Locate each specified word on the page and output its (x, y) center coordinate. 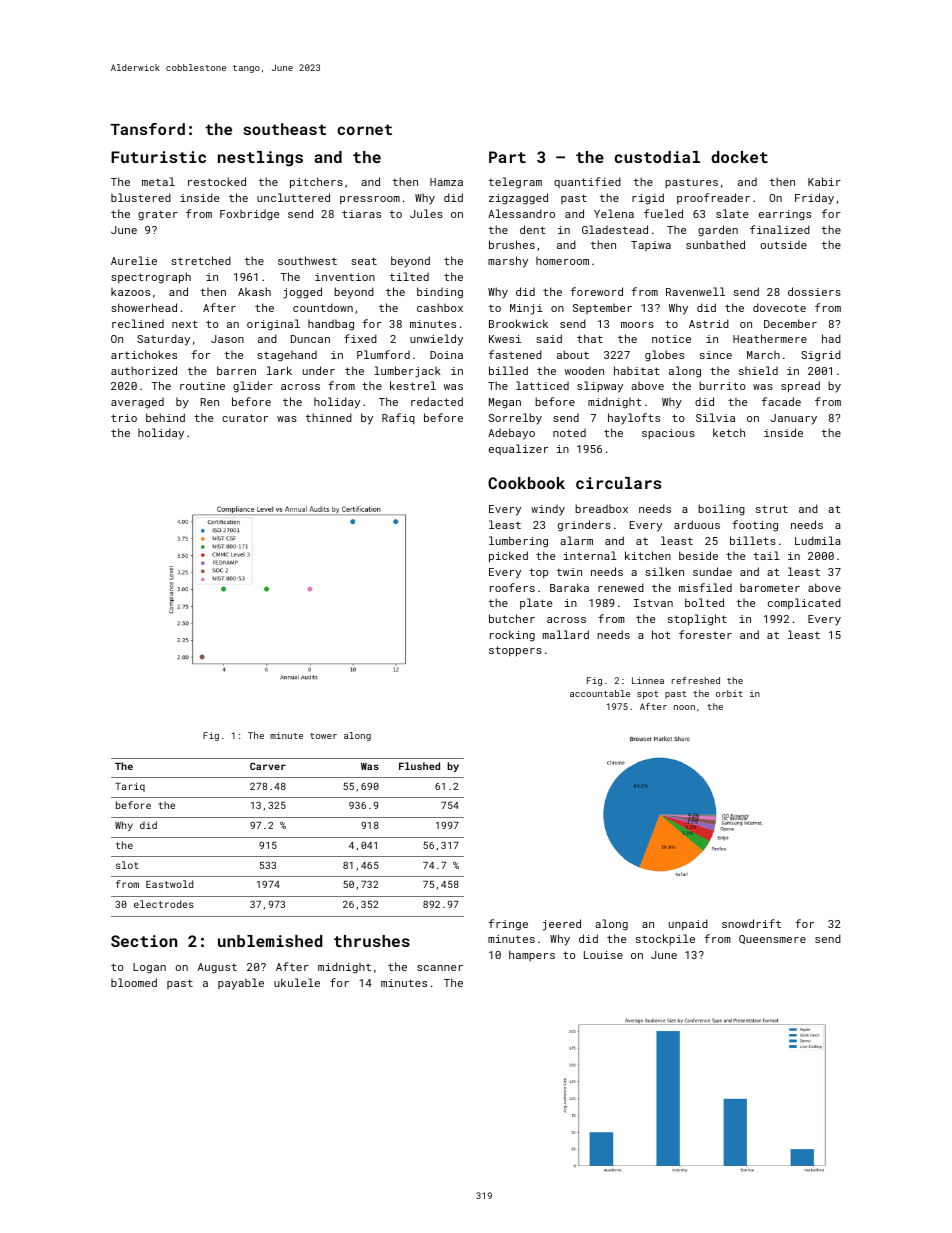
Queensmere (772, 939)
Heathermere (770, 338)
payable (241, 984)
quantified (587, 182)
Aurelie (134, 260)
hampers (532, 955)
